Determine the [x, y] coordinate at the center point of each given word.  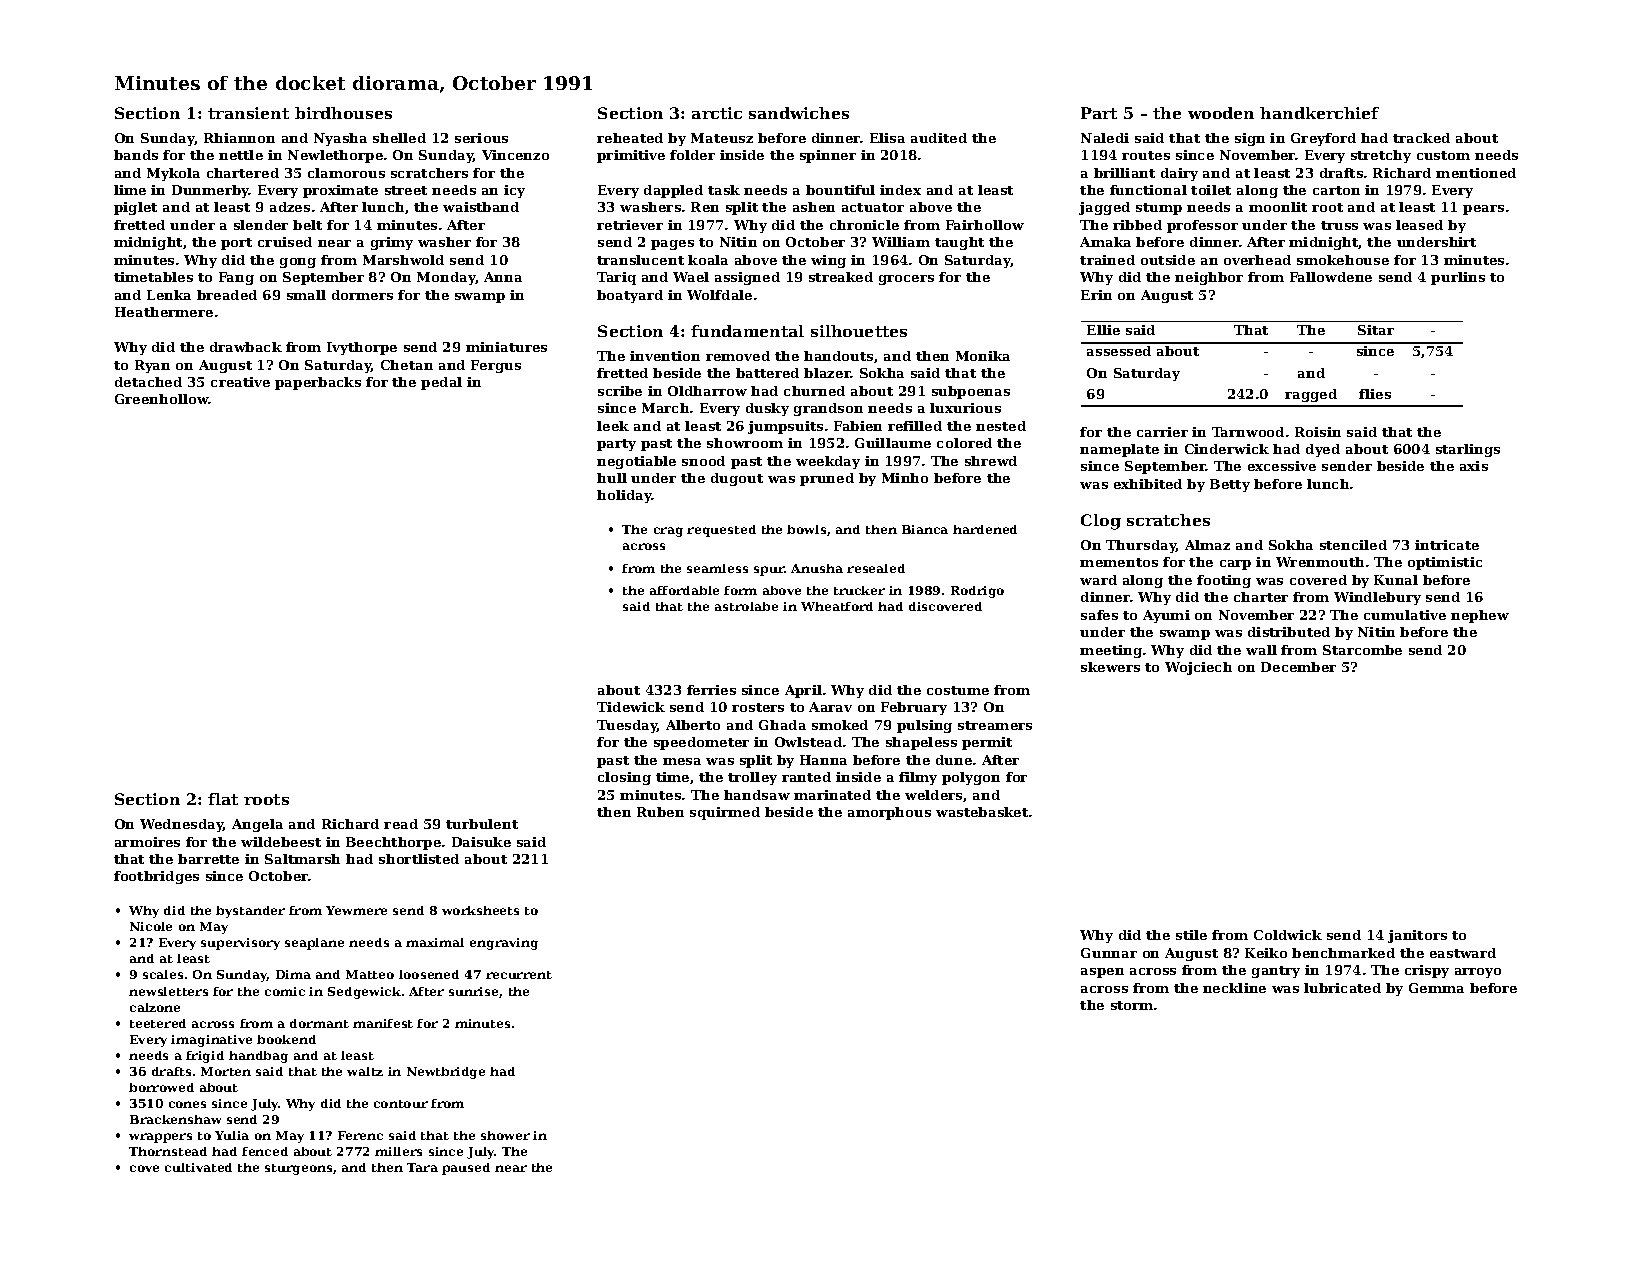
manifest [383, 1023]
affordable [684, 590]
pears [1483, 210]
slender [261, 225]
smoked [840, 725]
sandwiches [799, 113]
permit [987, 743]
